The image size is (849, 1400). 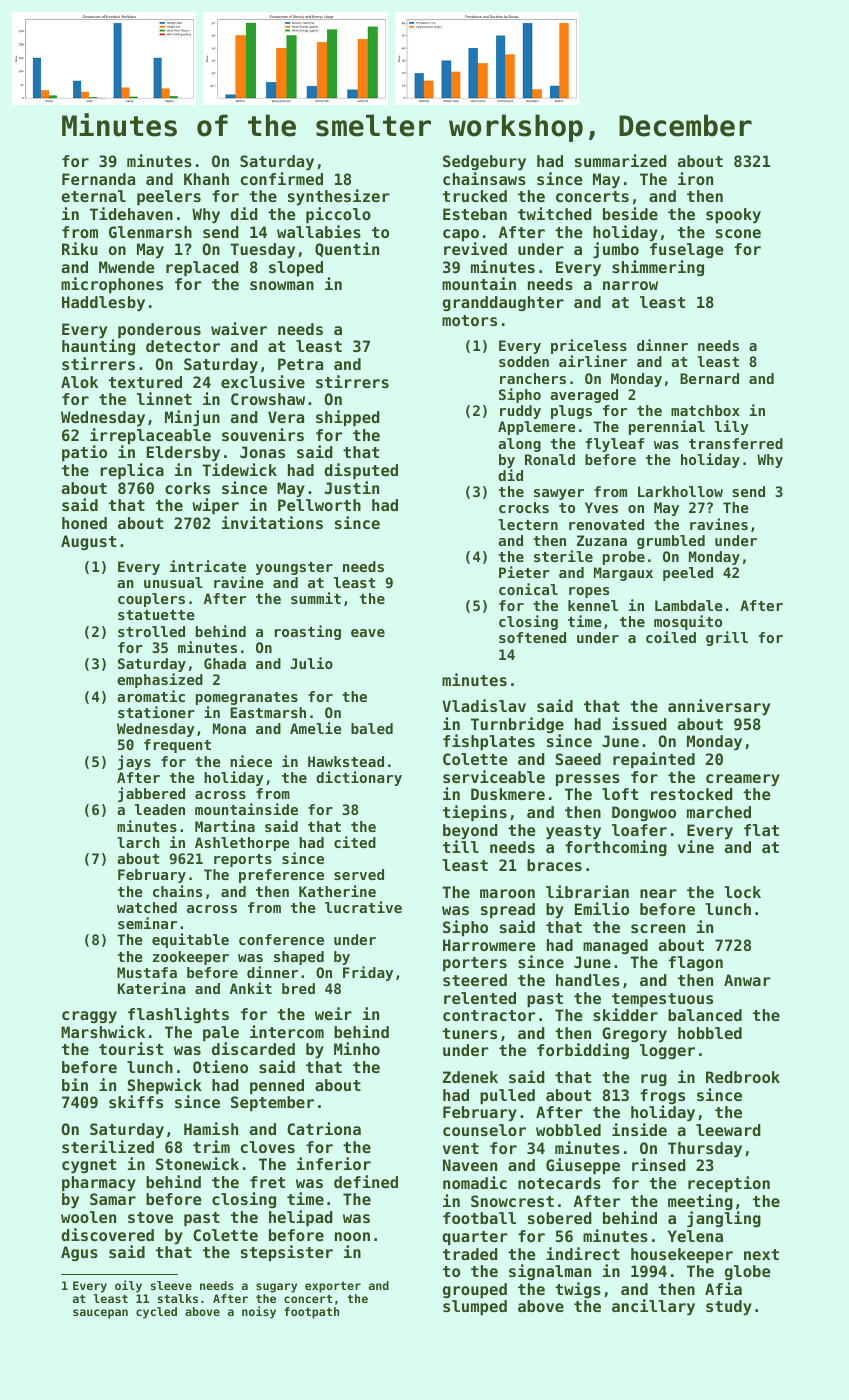 What do you see at coordinates (524, 507) in the page?
I see `crocks` at bounding box center [524, 507].
